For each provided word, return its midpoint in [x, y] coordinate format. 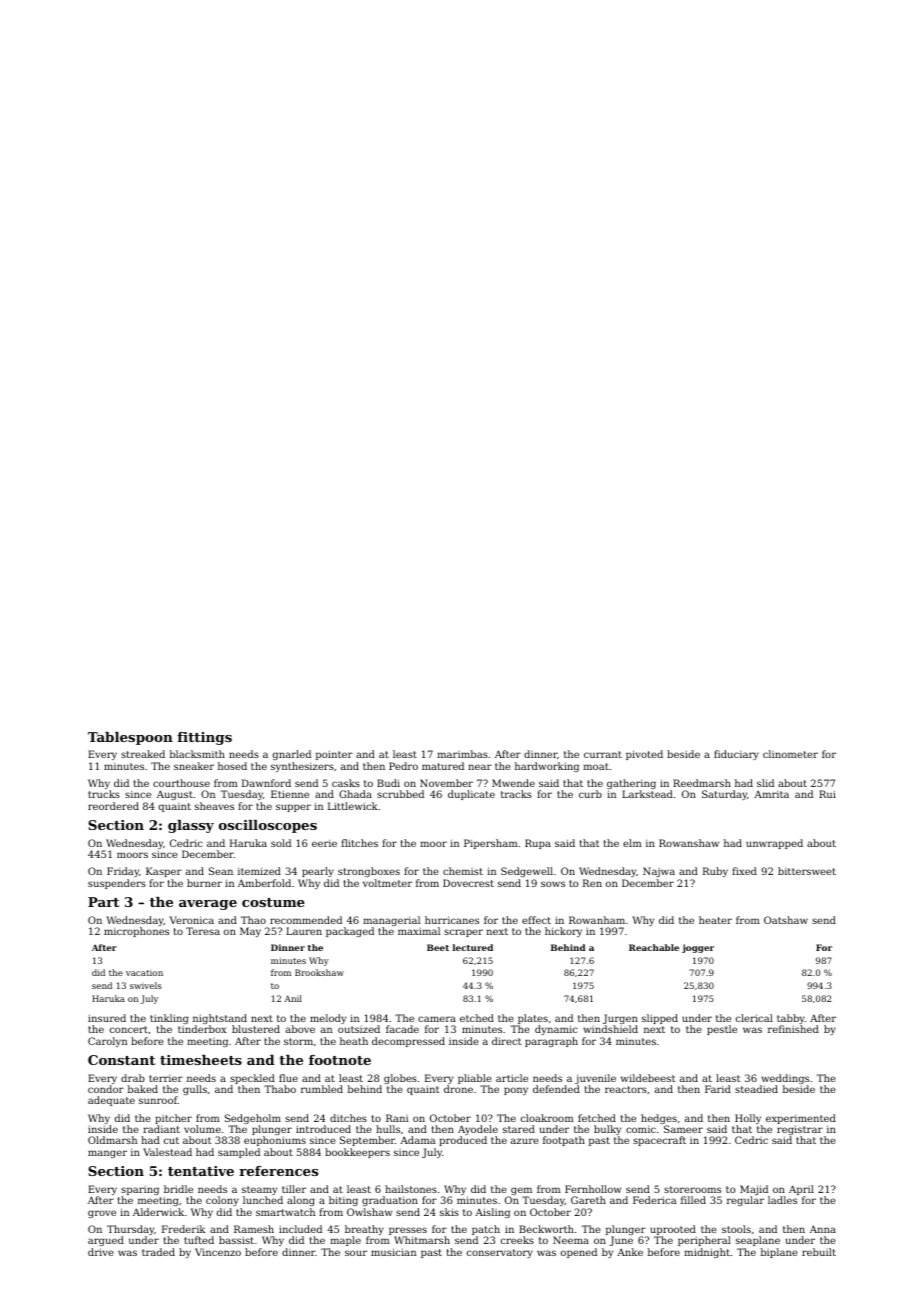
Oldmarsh [112, 1140]
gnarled [292, 755]
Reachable [654, 947]
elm [632, 843]
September [367, 1141]
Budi [388, 783]
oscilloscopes [268, 826]
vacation [144, 973]
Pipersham [491, 844]
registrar [800, 1130]
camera [437, 1019]
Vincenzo [218, 1252]
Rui [827, 794]
